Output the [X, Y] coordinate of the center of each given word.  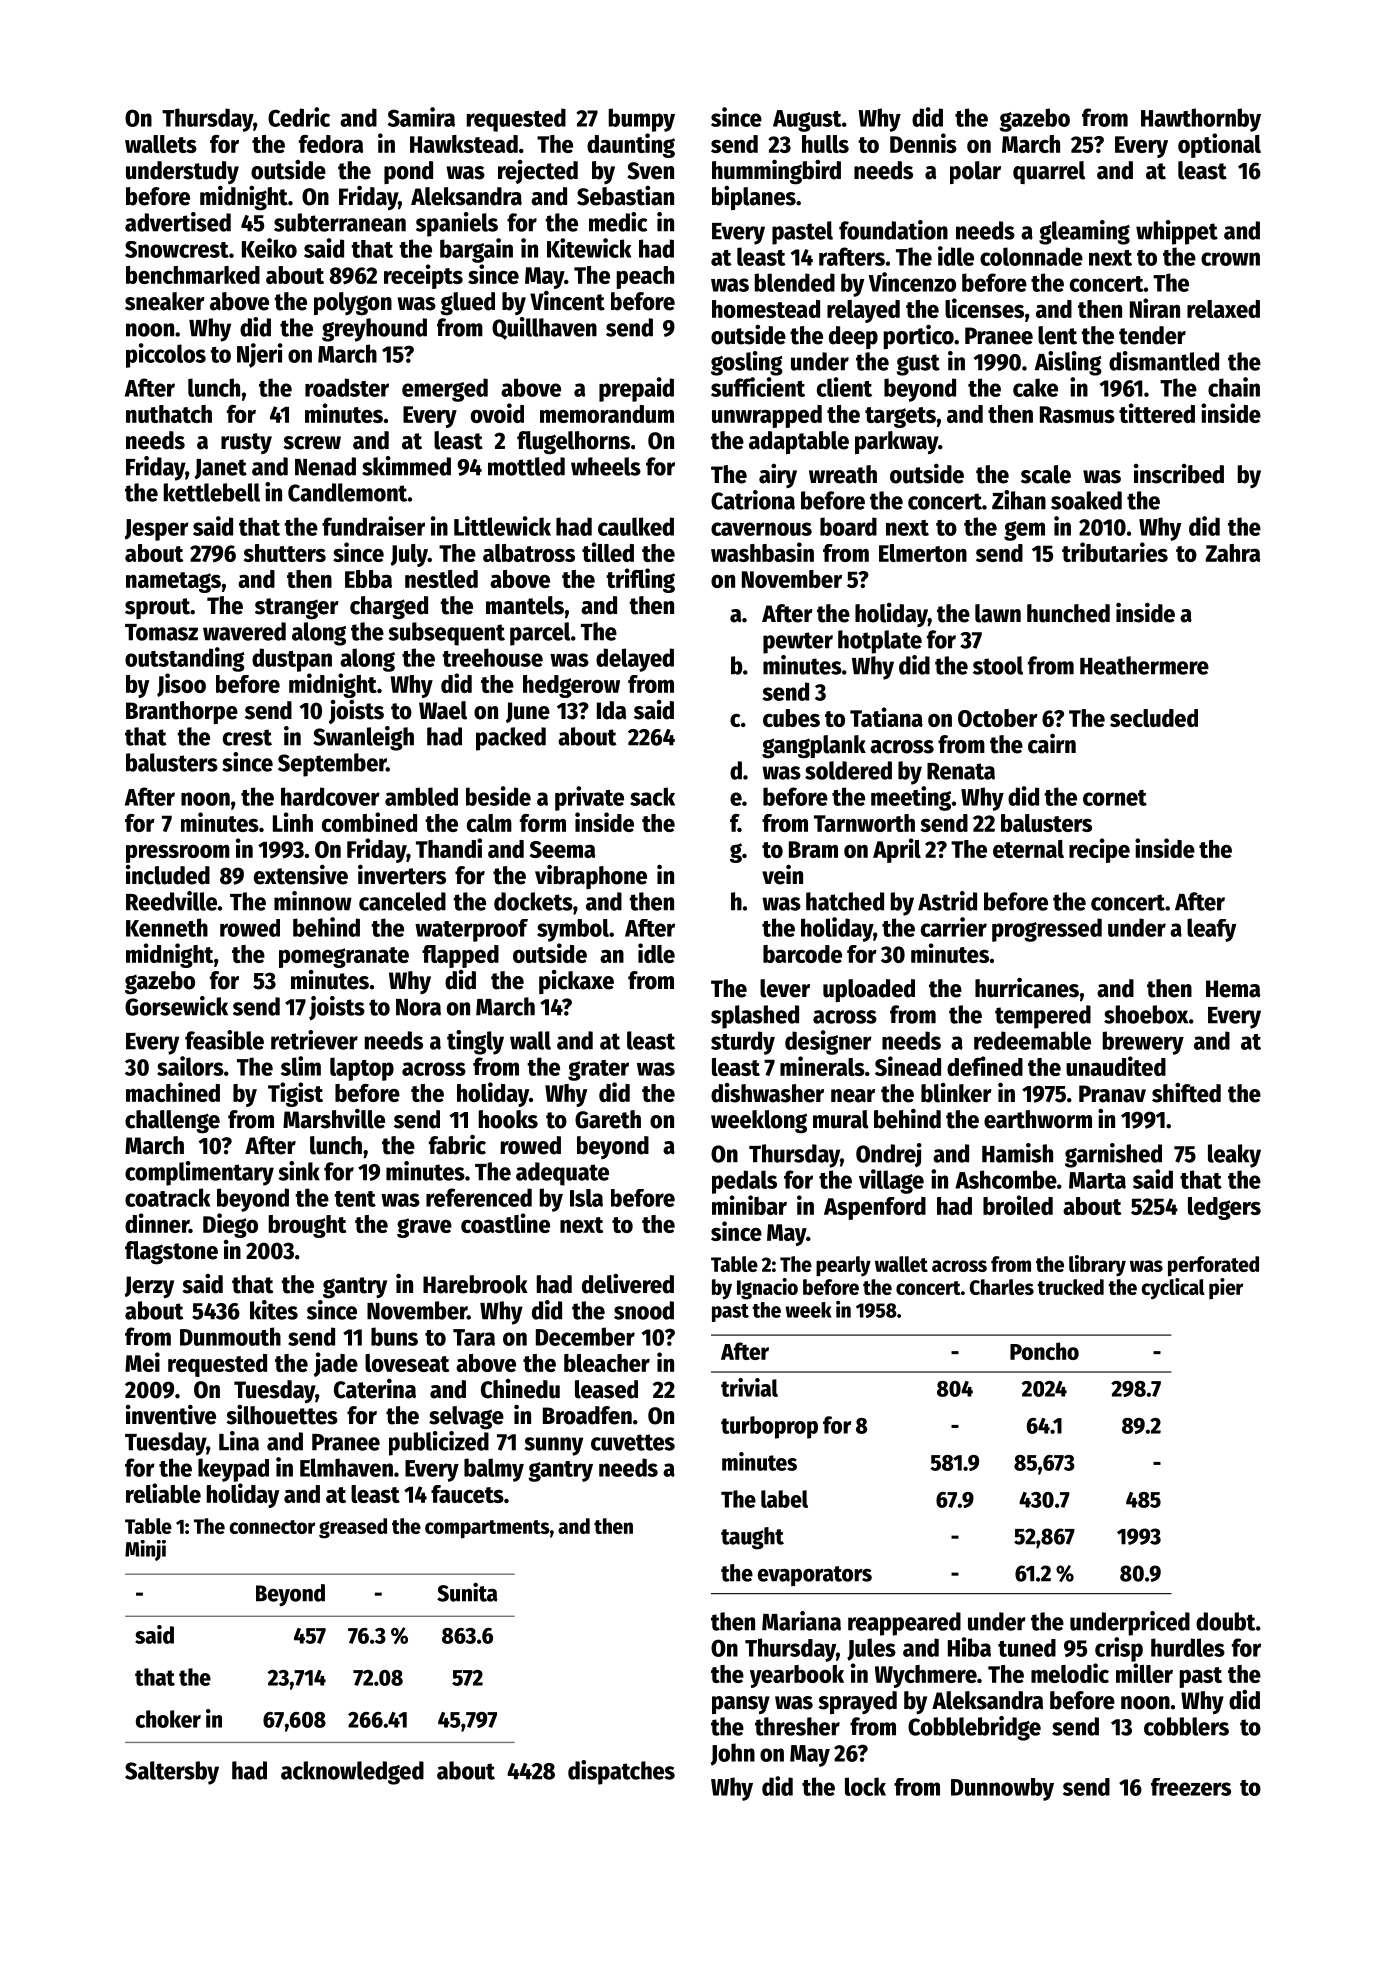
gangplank [814, 747]
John [733, 1754]
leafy [1211, 930]
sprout [157, 608]
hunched [1068, 613]
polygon [353, 304]
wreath [843, 474]
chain [1234, 387]
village [891, 1181]
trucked [1070, 1287]
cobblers [1186, 1726]
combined [369, 822]
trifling [640, 580]
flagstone [171, 1253]
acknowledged [352, 1773]
